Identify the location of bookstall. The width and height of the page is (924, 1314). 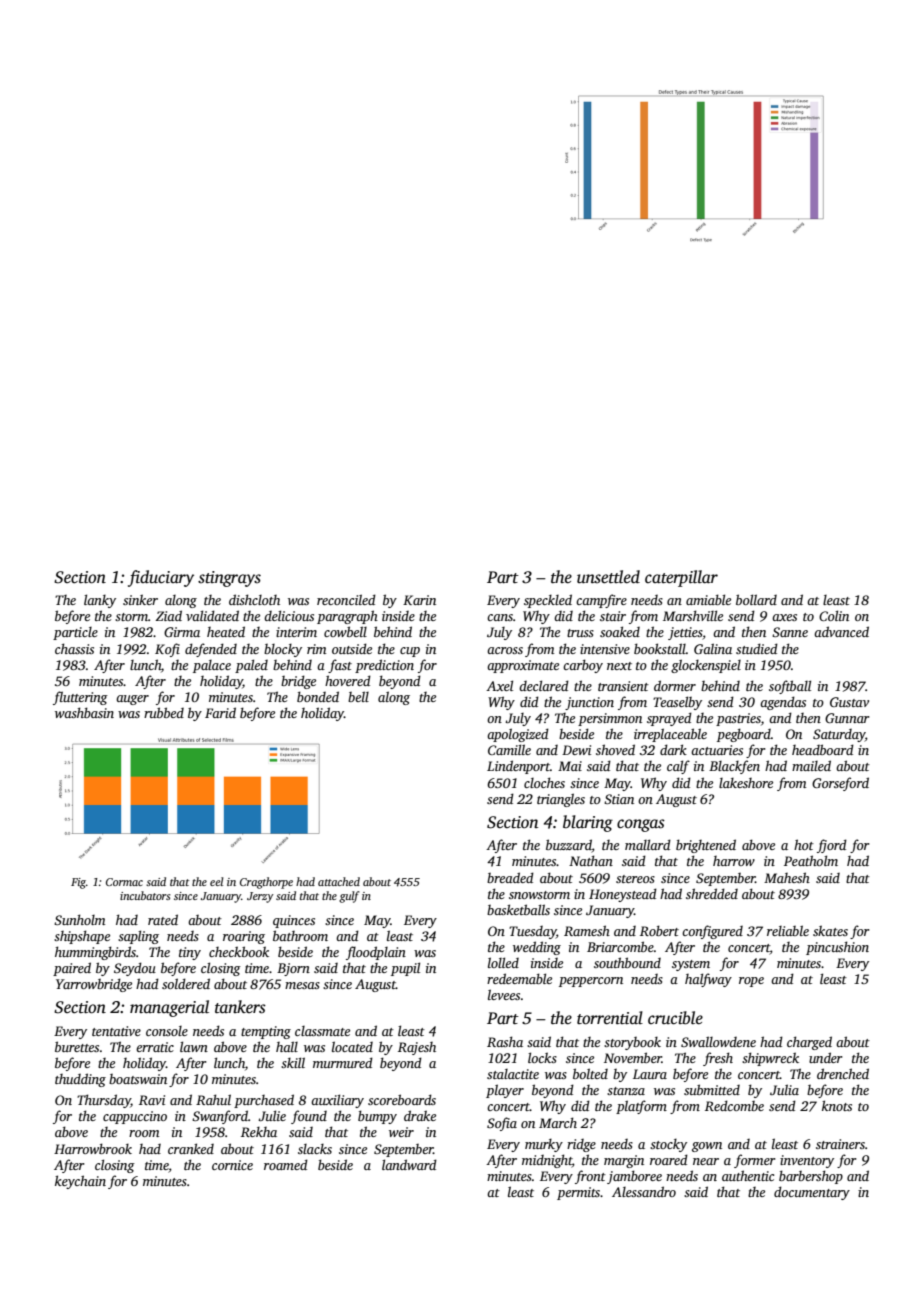
(660, 648).
